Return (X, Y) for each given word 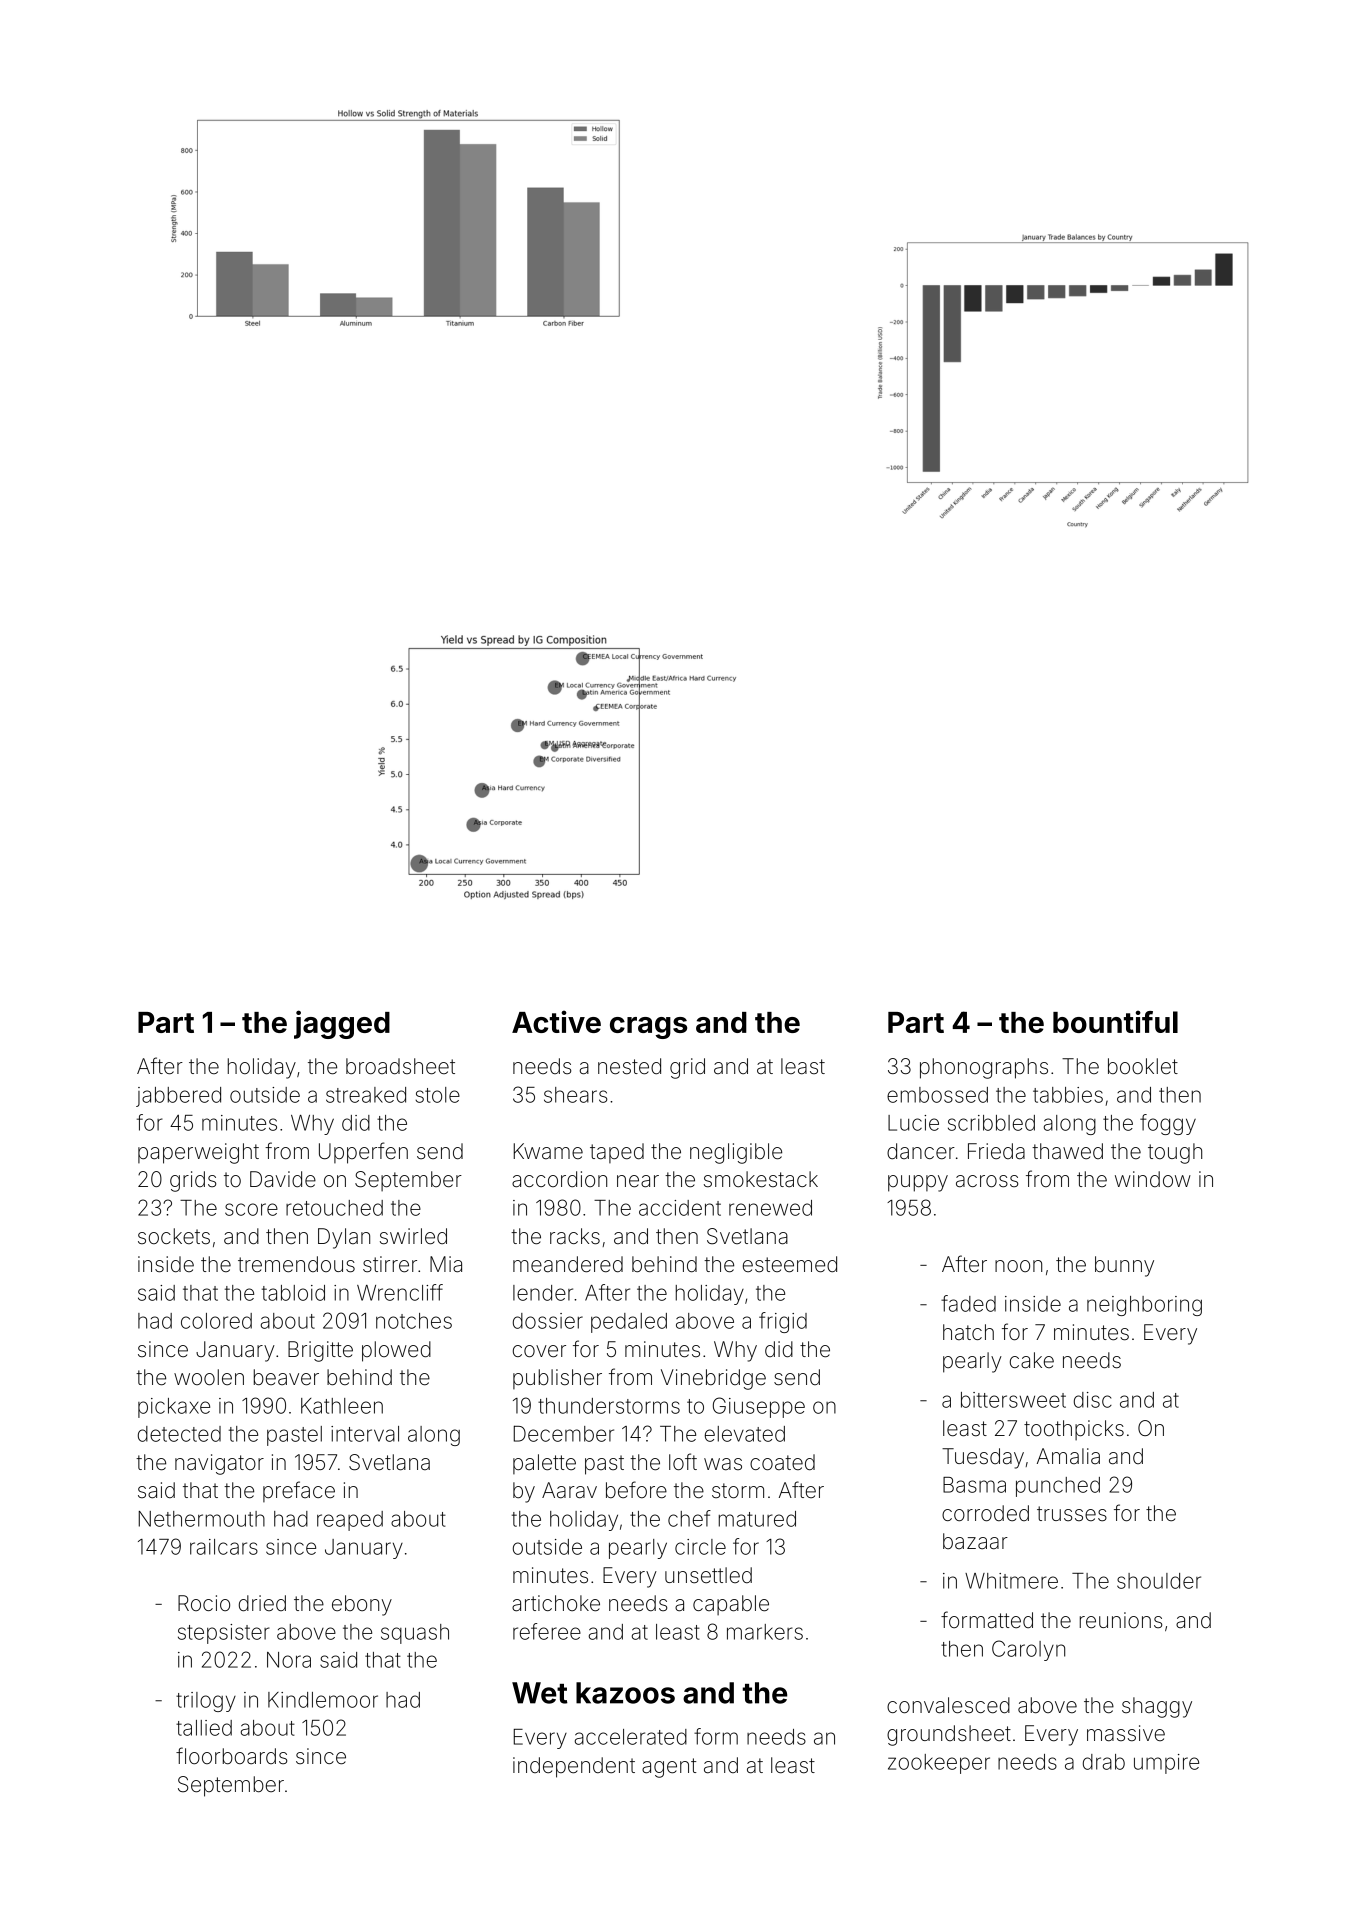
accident (680, 1208)
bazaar (975, 1541)
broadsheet (400, 1066)
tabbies (1068, 1095)
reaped (350, 1521)
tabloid (293, 1293)
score (251, 1209)
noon (1018, 1266)
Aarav (569, 1490)
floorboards (231, 1756)
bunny (1124, 1266)
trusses (1072, 1514)
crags (648, 1028)
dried (262, 1603)
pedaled (629, 1323)
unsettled (708, 1575)
